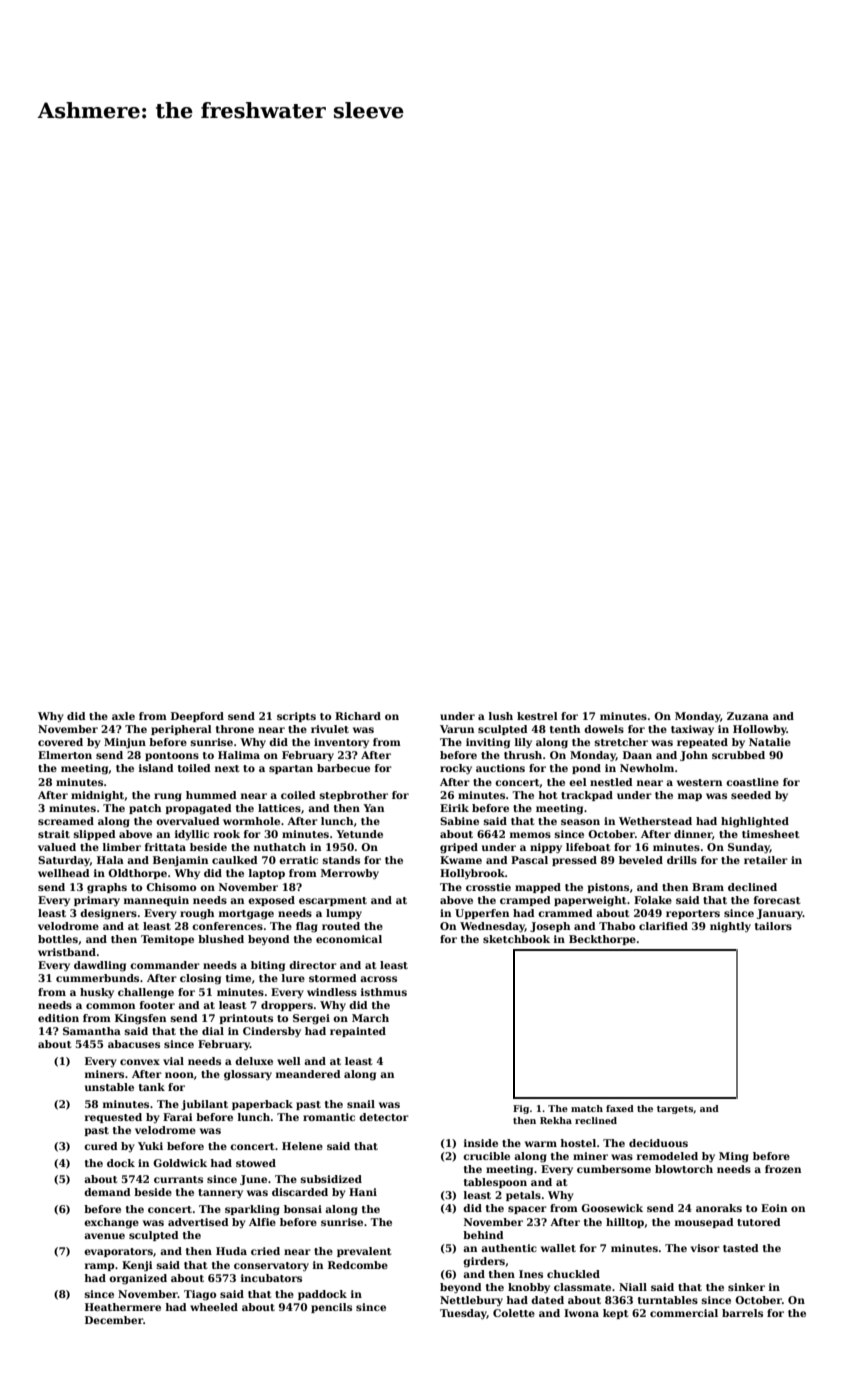  What do you see at coordinates (770, 742) in the image?
I see `Natalie` at bounding box center [770, 742].
